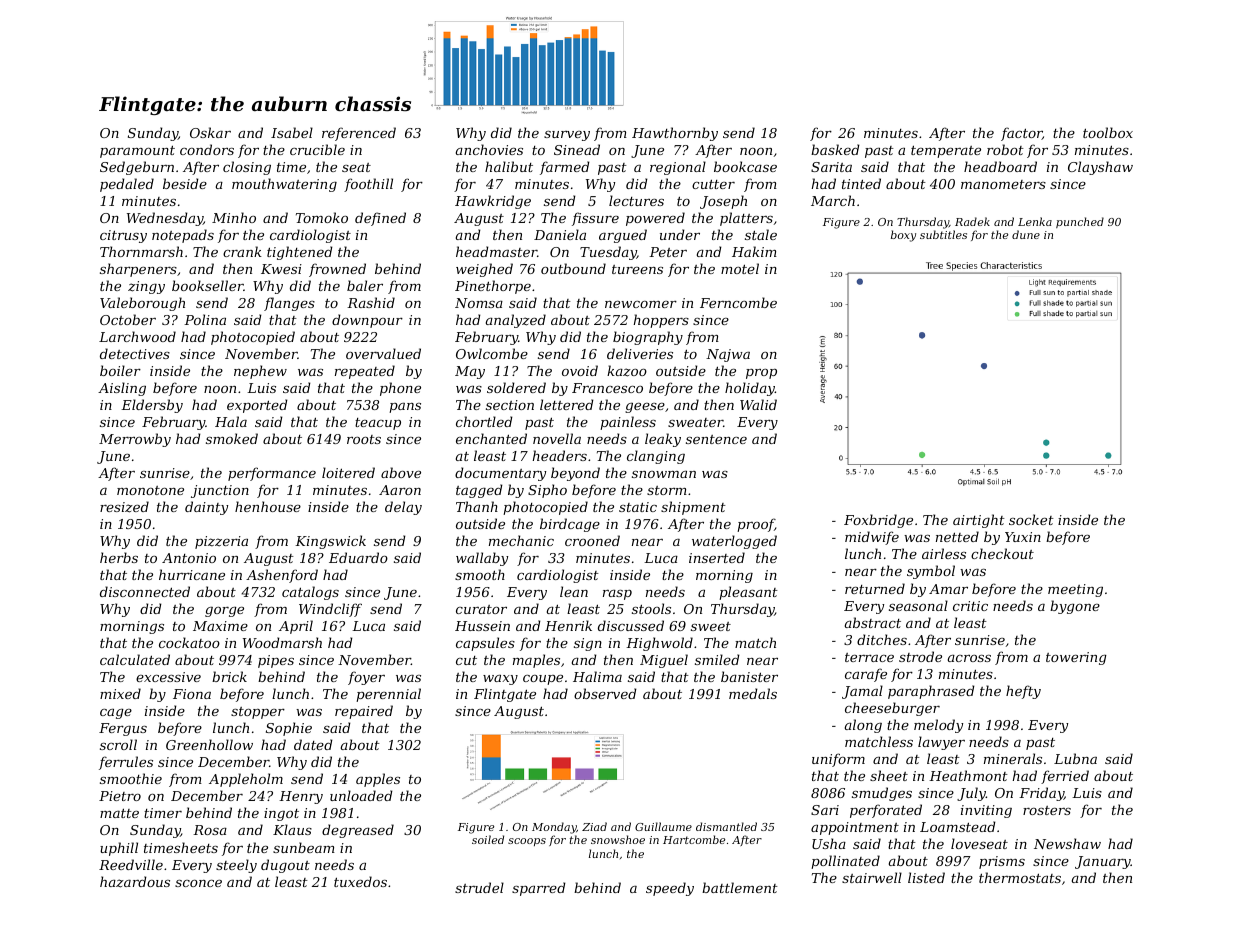 The width and height of the screenshot is (1233, 952). Describe the element at coordinates (491, 438) in the screenshot. I see `enchanted` at that location.
